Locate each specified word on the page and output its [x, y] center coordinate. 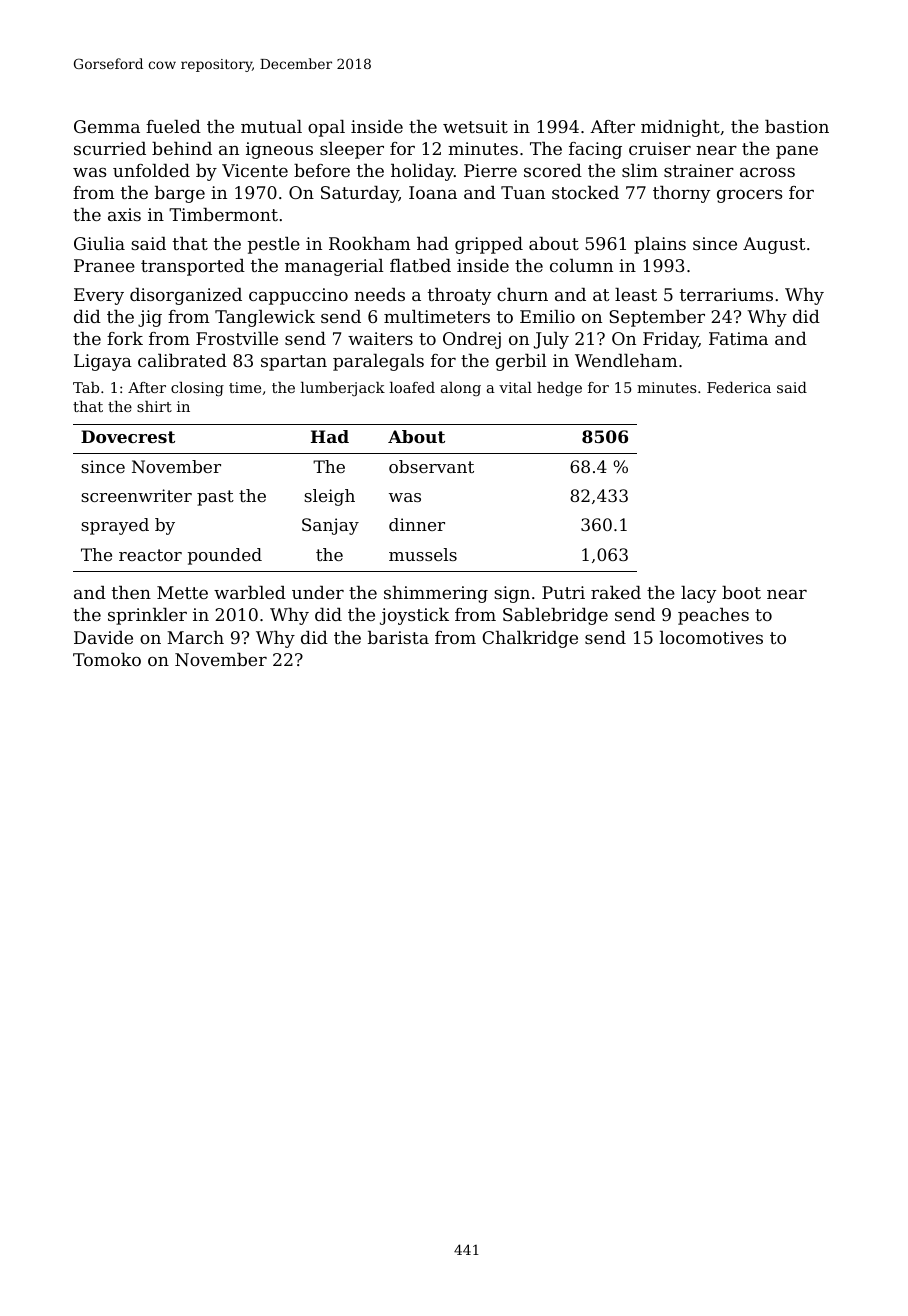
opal [326, 128]
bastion [797, 126]
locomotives [711, 637]
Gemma [107, 126]
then [131, 592]
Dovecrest [128, 436]
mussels [423, 554]
